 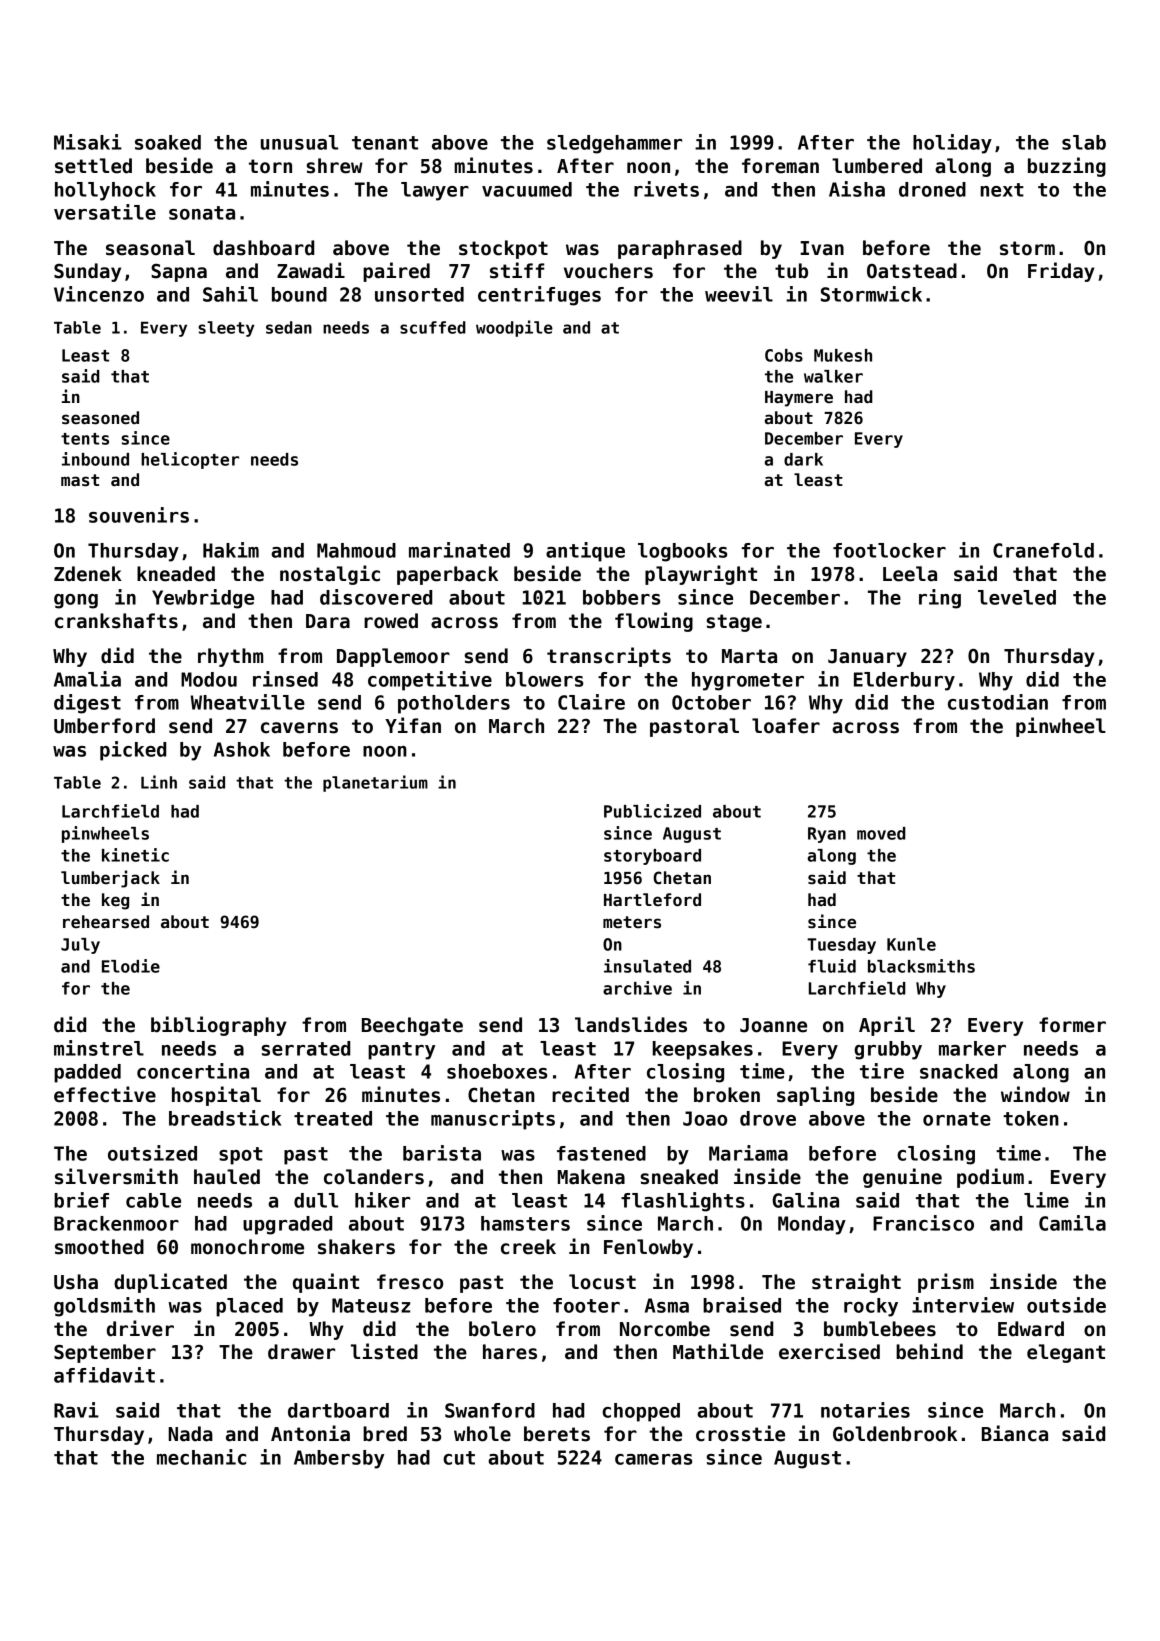 What do you see at coordinates (270, 166) in the image?
I see `torn` at bounding box center [270, 166].
